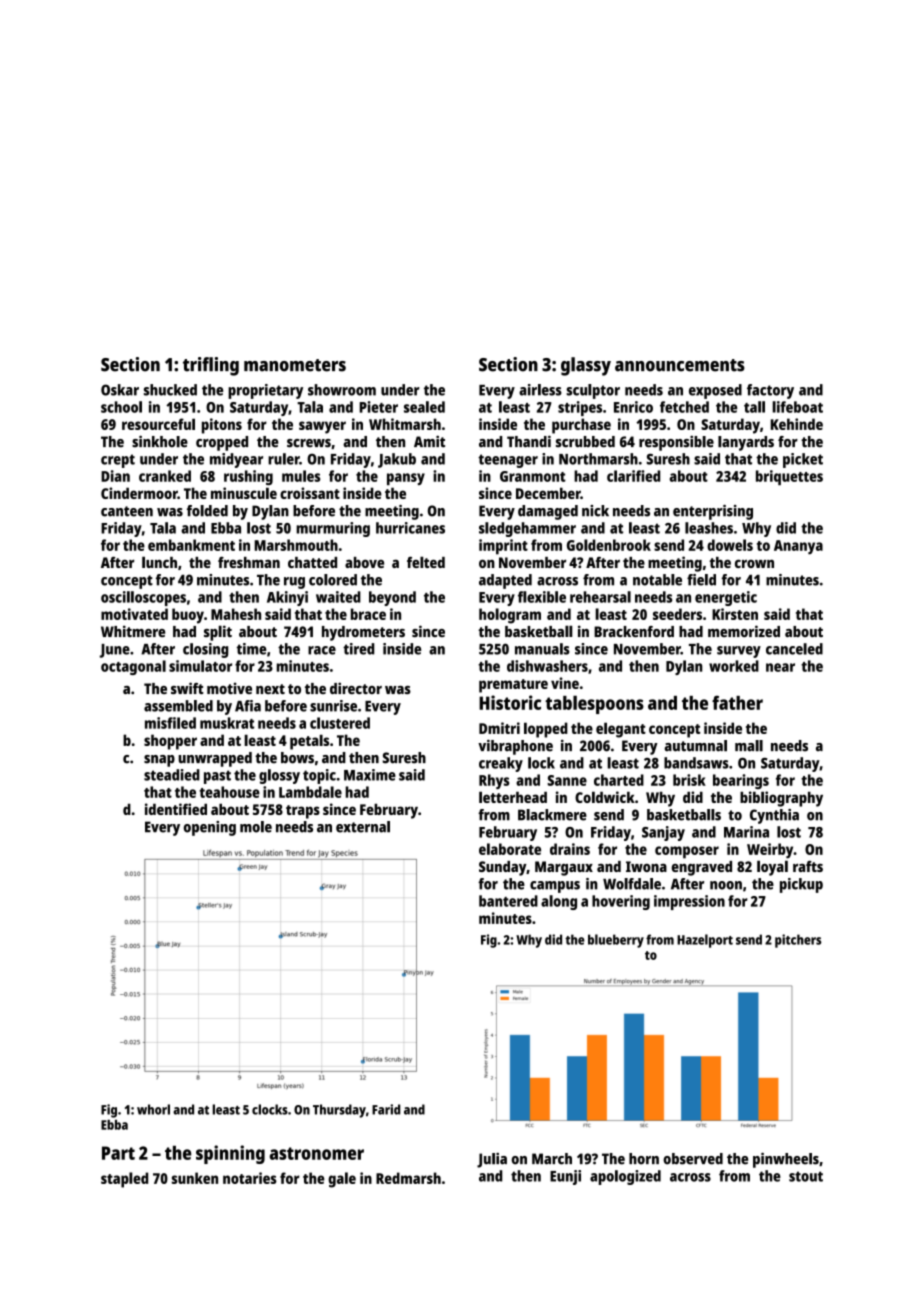 Image resolution: width=924 pixels, height=1308 pixels. What do you see at coordinates (798, 547) in the page?
I see `Ananya` at bounding box center [798, 547].
